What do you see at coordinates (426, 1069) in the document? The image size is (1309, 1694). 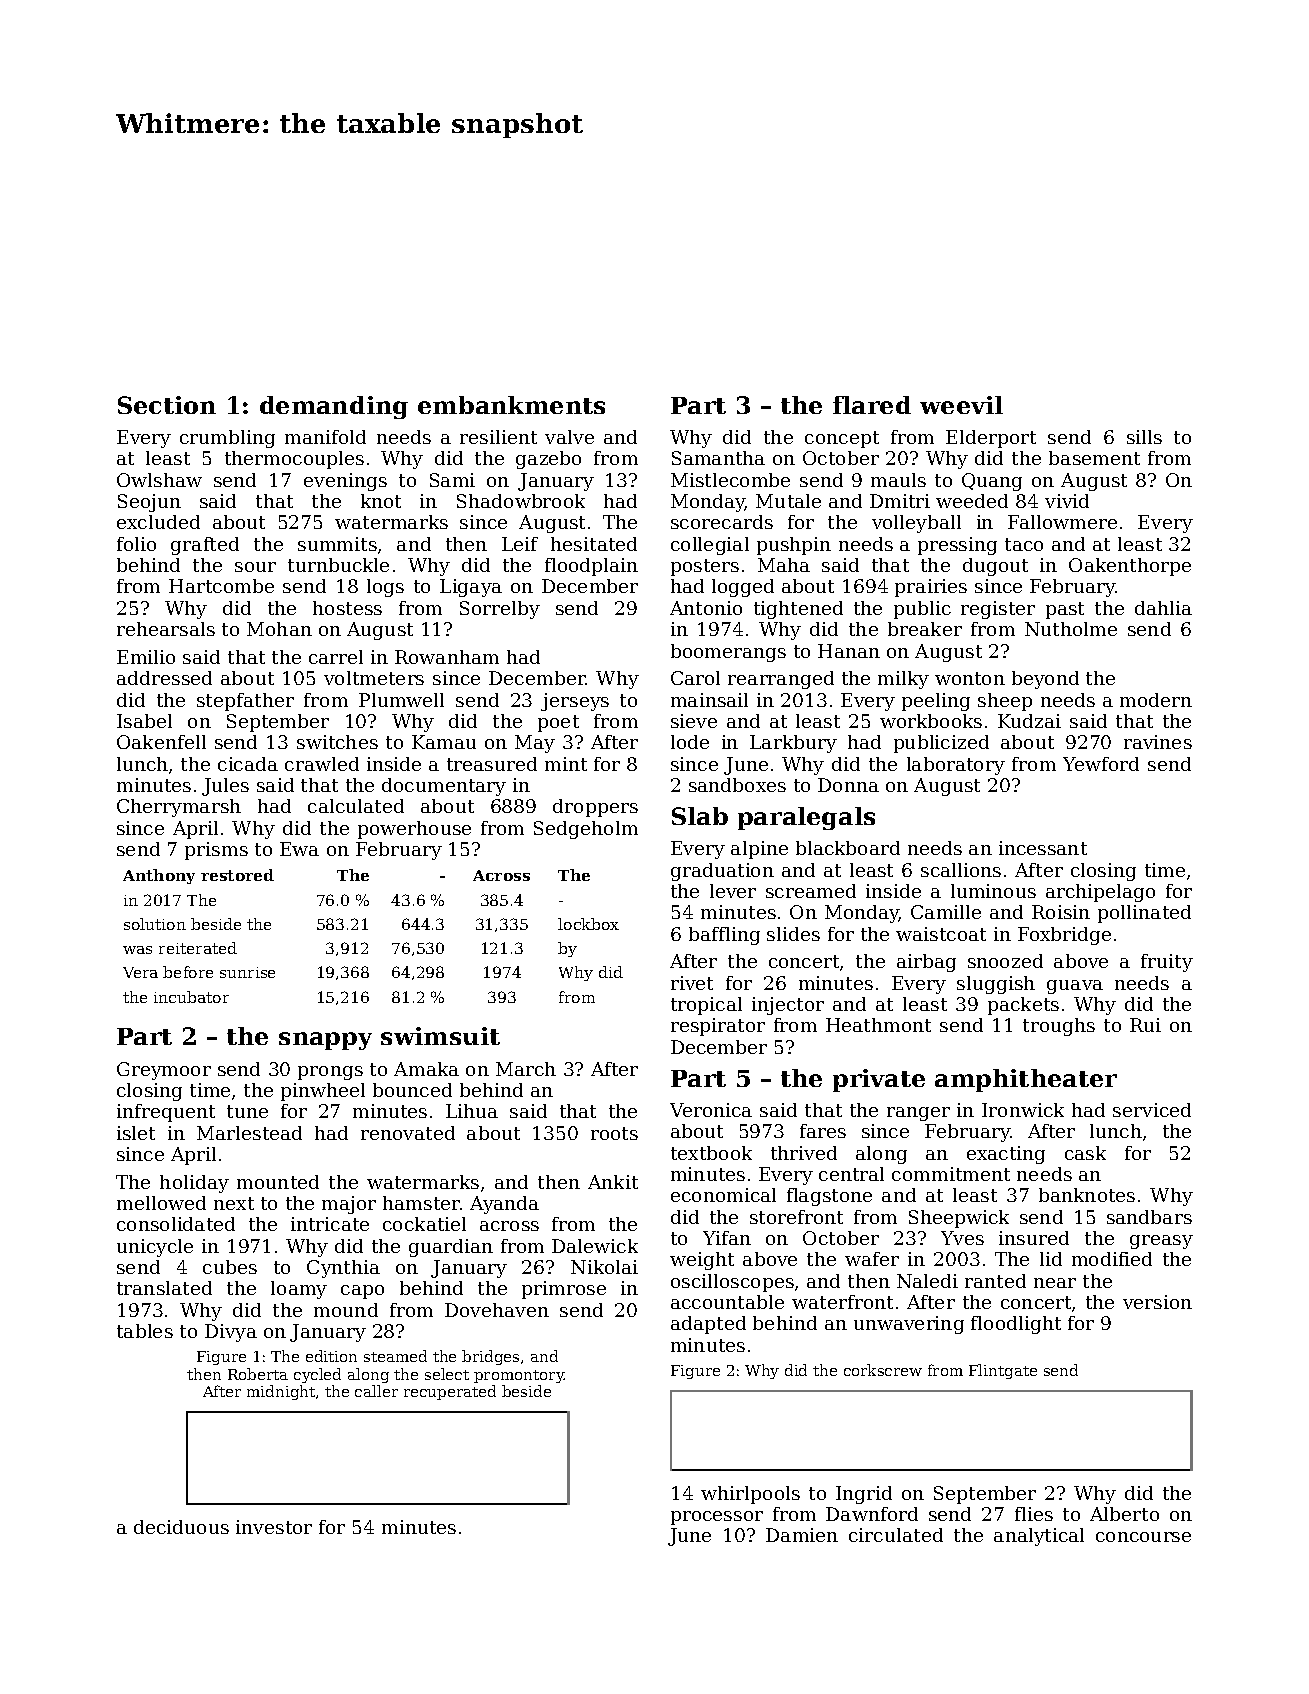 I see `Amaka` at bounding box center [426, 1069].
